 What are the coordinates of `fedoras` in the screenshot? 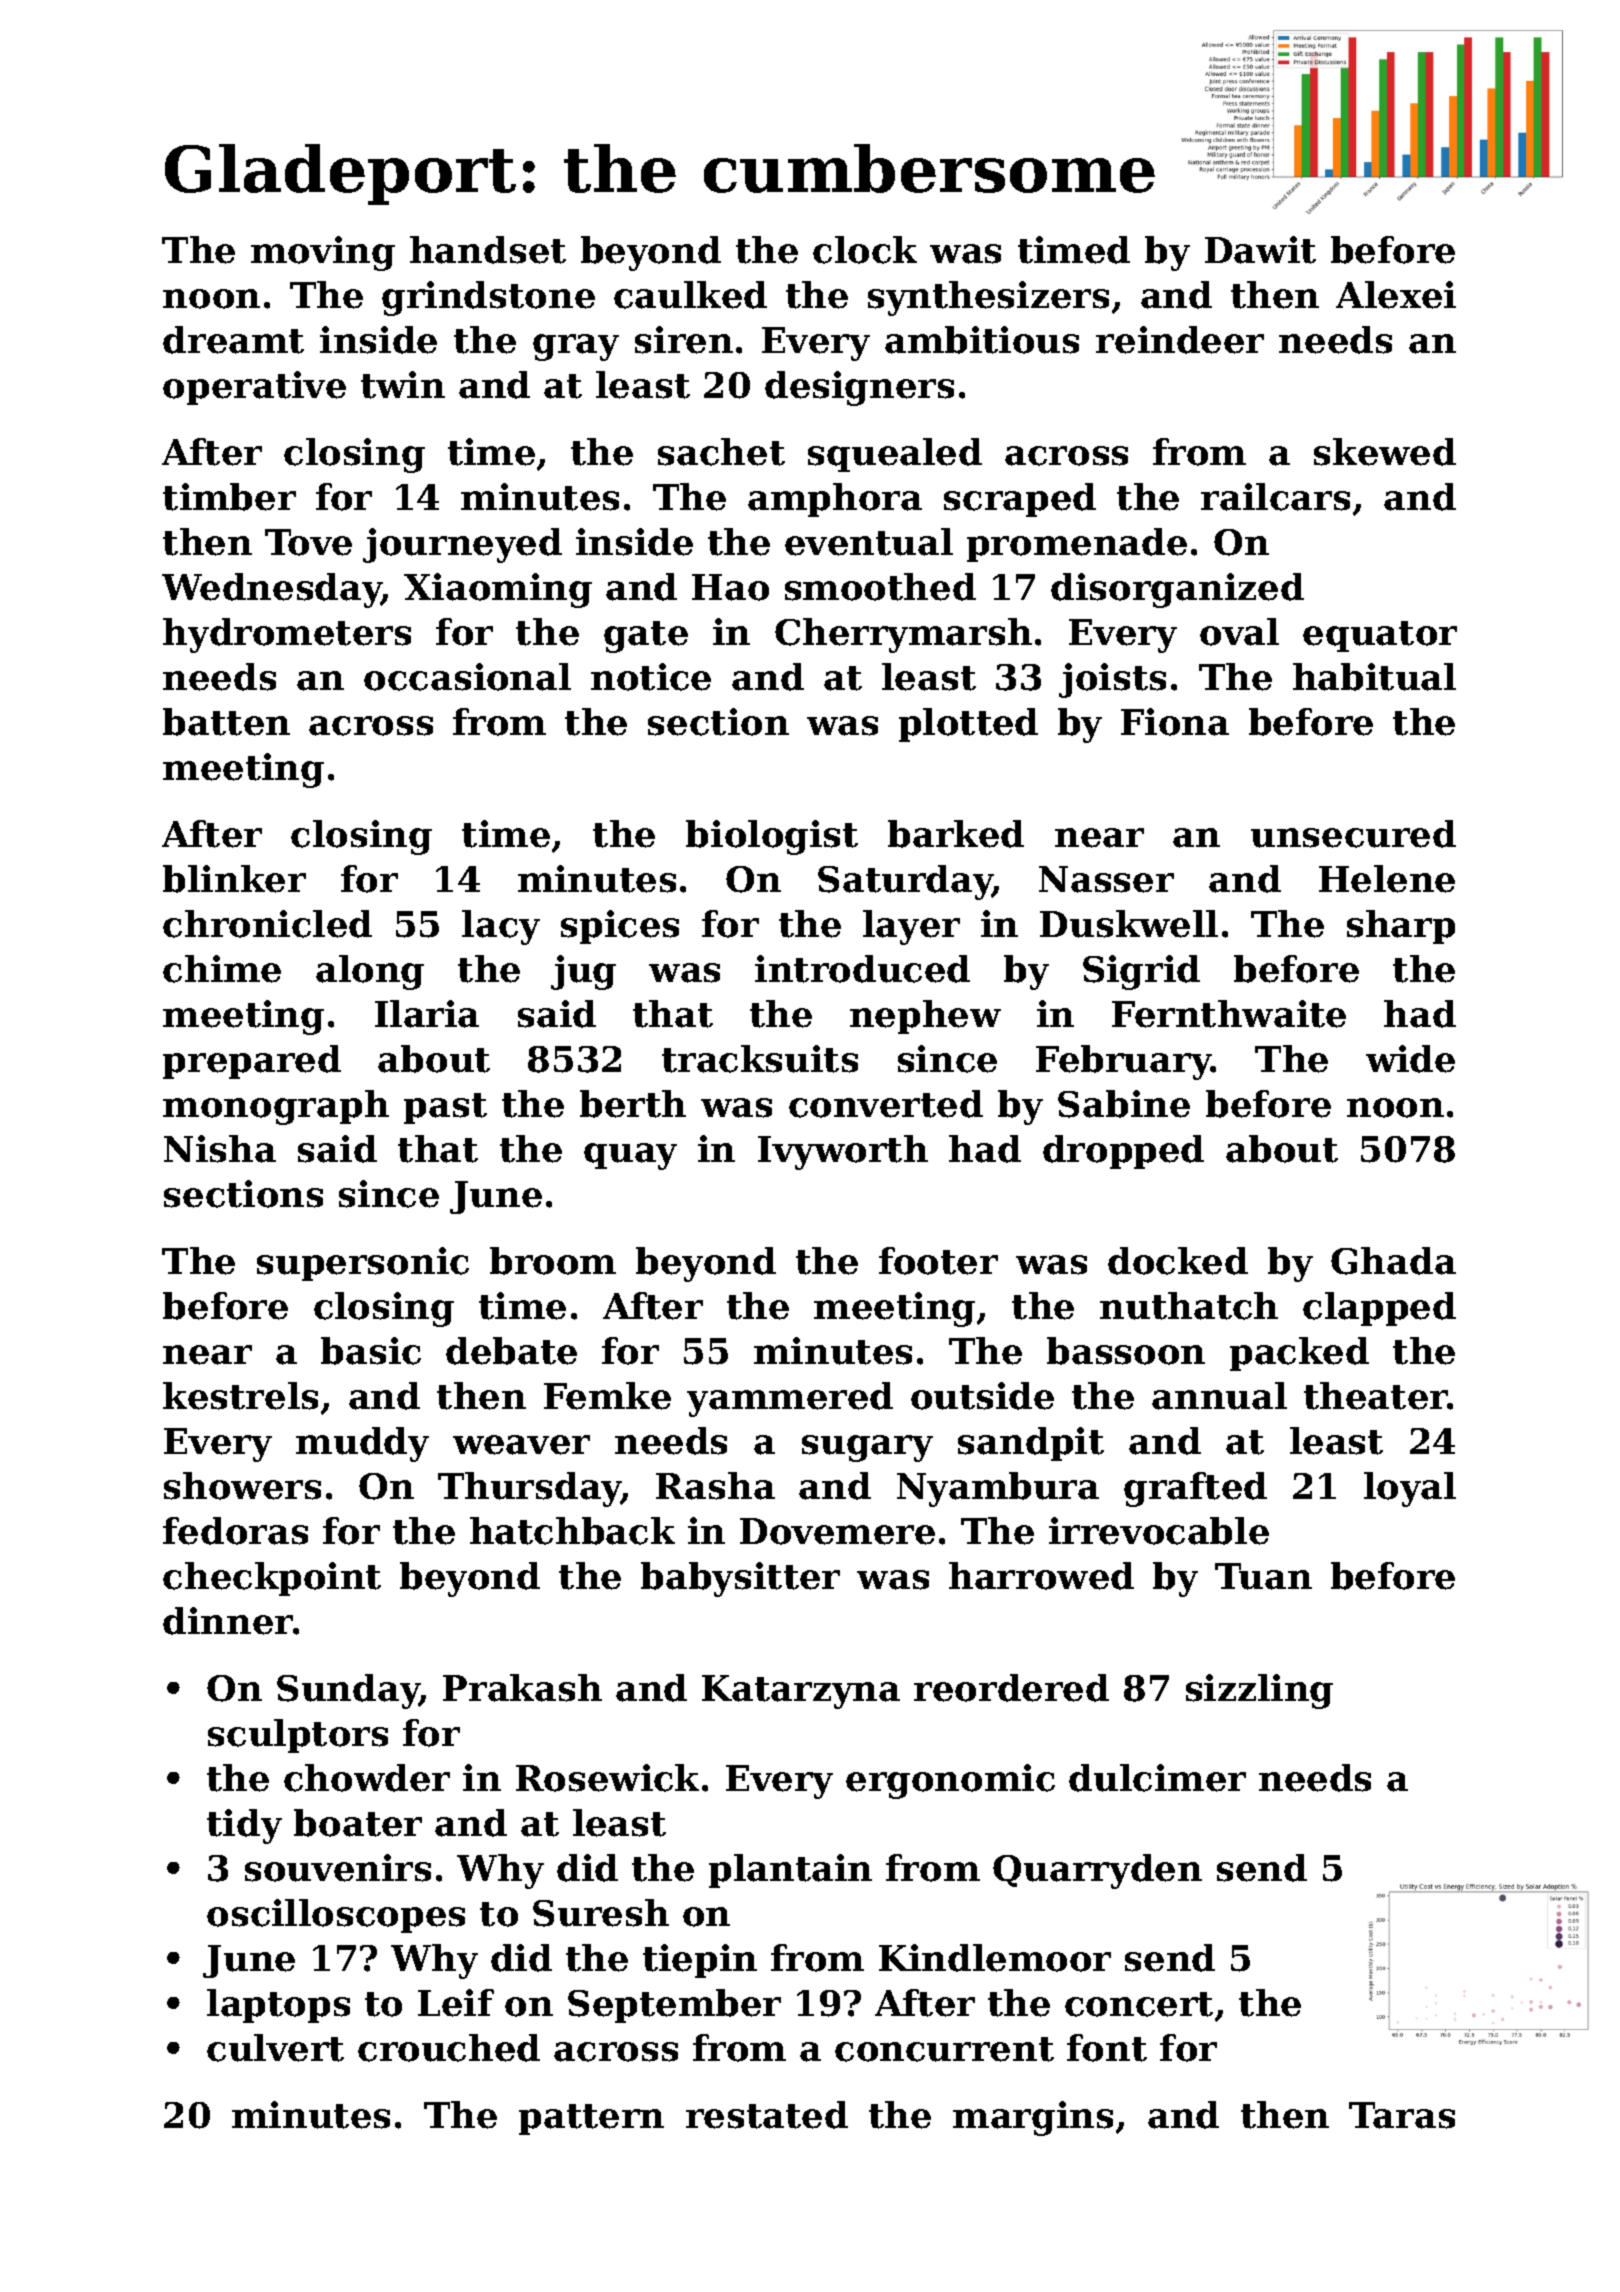 It's located at (235, 1531).
